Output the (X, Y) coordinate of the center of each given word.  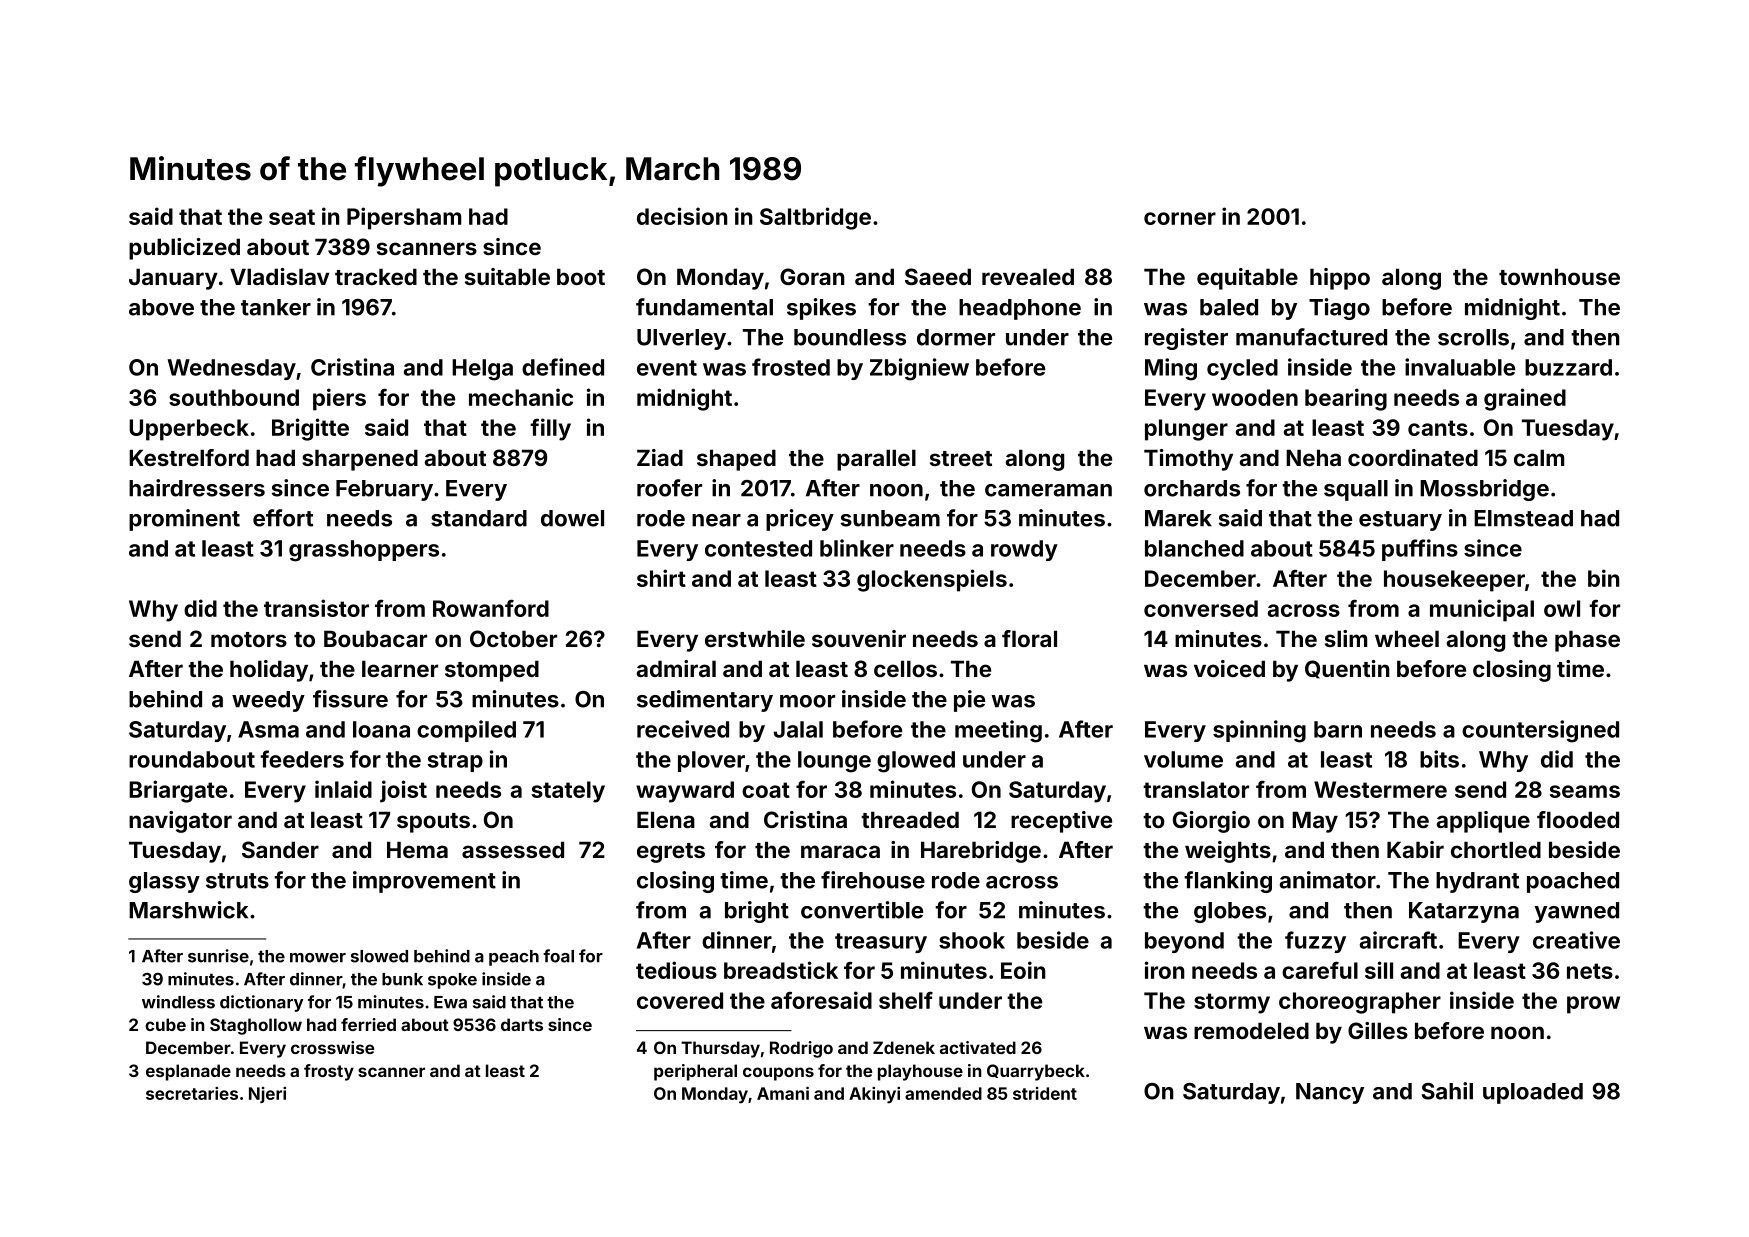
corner (1180, 218)
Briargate (178, 791)
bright (757, 912)
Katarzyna (1464, 912)
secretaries (192, 1093)
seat (292, 217)
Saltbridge (815, 218)
